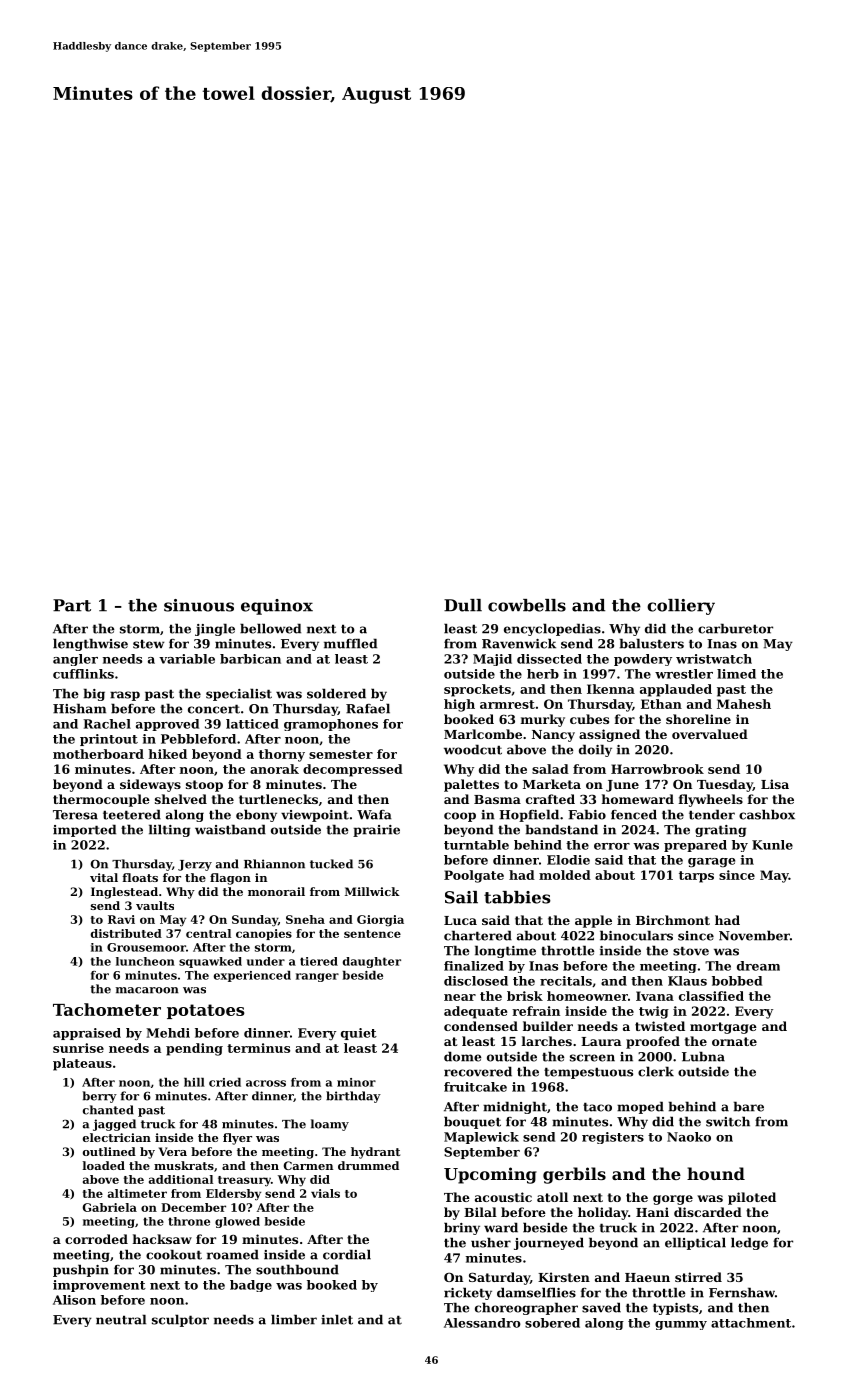 The width and height of the screenshot is (849, 1400). What do you see at coordinates (233, 1254) in the screenshot?
I see `roamed` at bounding box center [233, 1254].
